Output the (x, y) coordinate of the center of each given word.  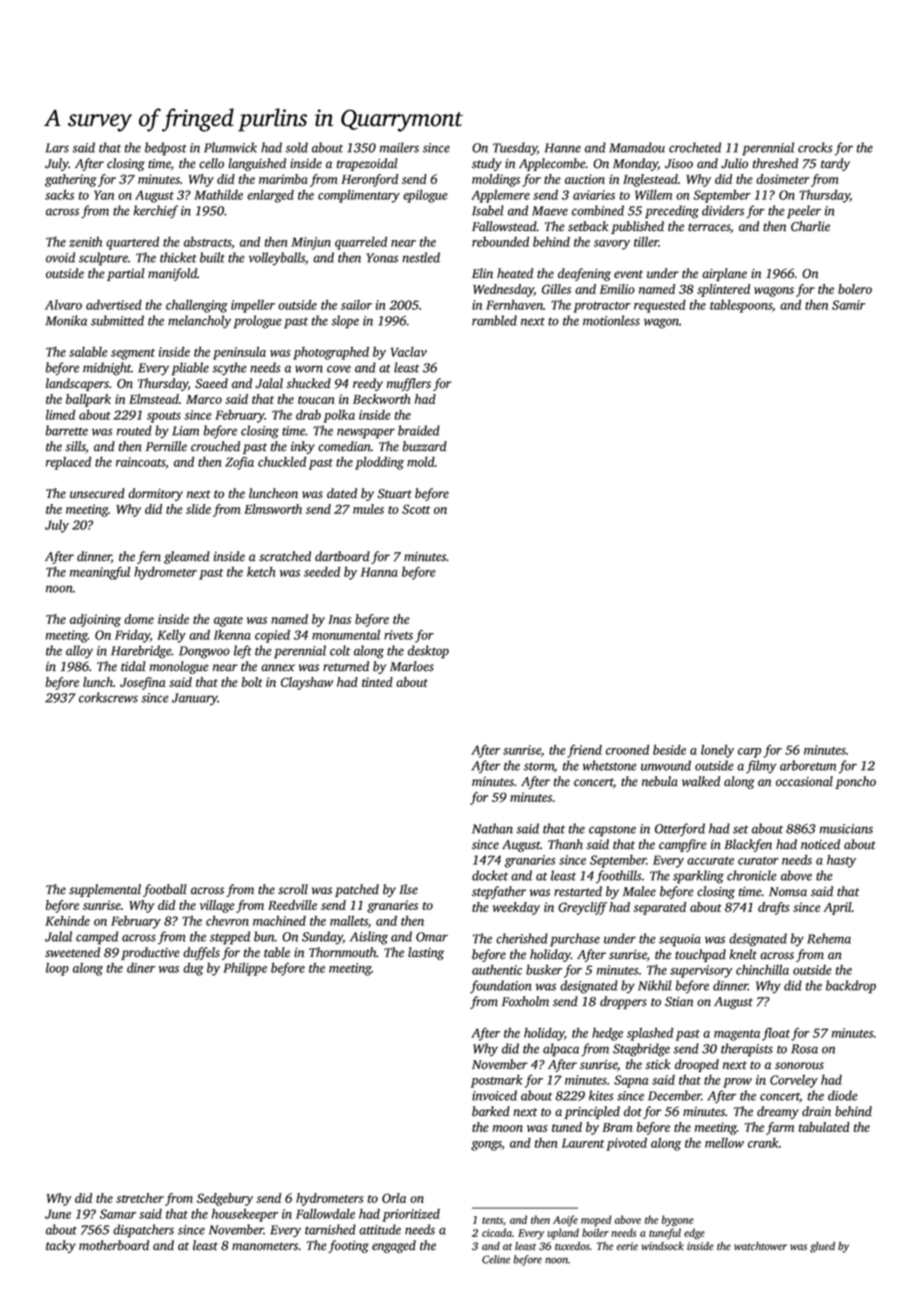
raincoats (141, 463)
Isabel (488, 210)
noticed (820, 844)
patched (357, 890)
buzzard (425, 446)
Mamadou (637, 147)
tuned (567, 1127)
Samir (848, 305)
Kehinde (67, 921)
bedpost (166, 149)
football (165, 890)
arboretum (808, 765)
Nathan (492, 828)
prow (737, 1083)
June (58, 1214)
